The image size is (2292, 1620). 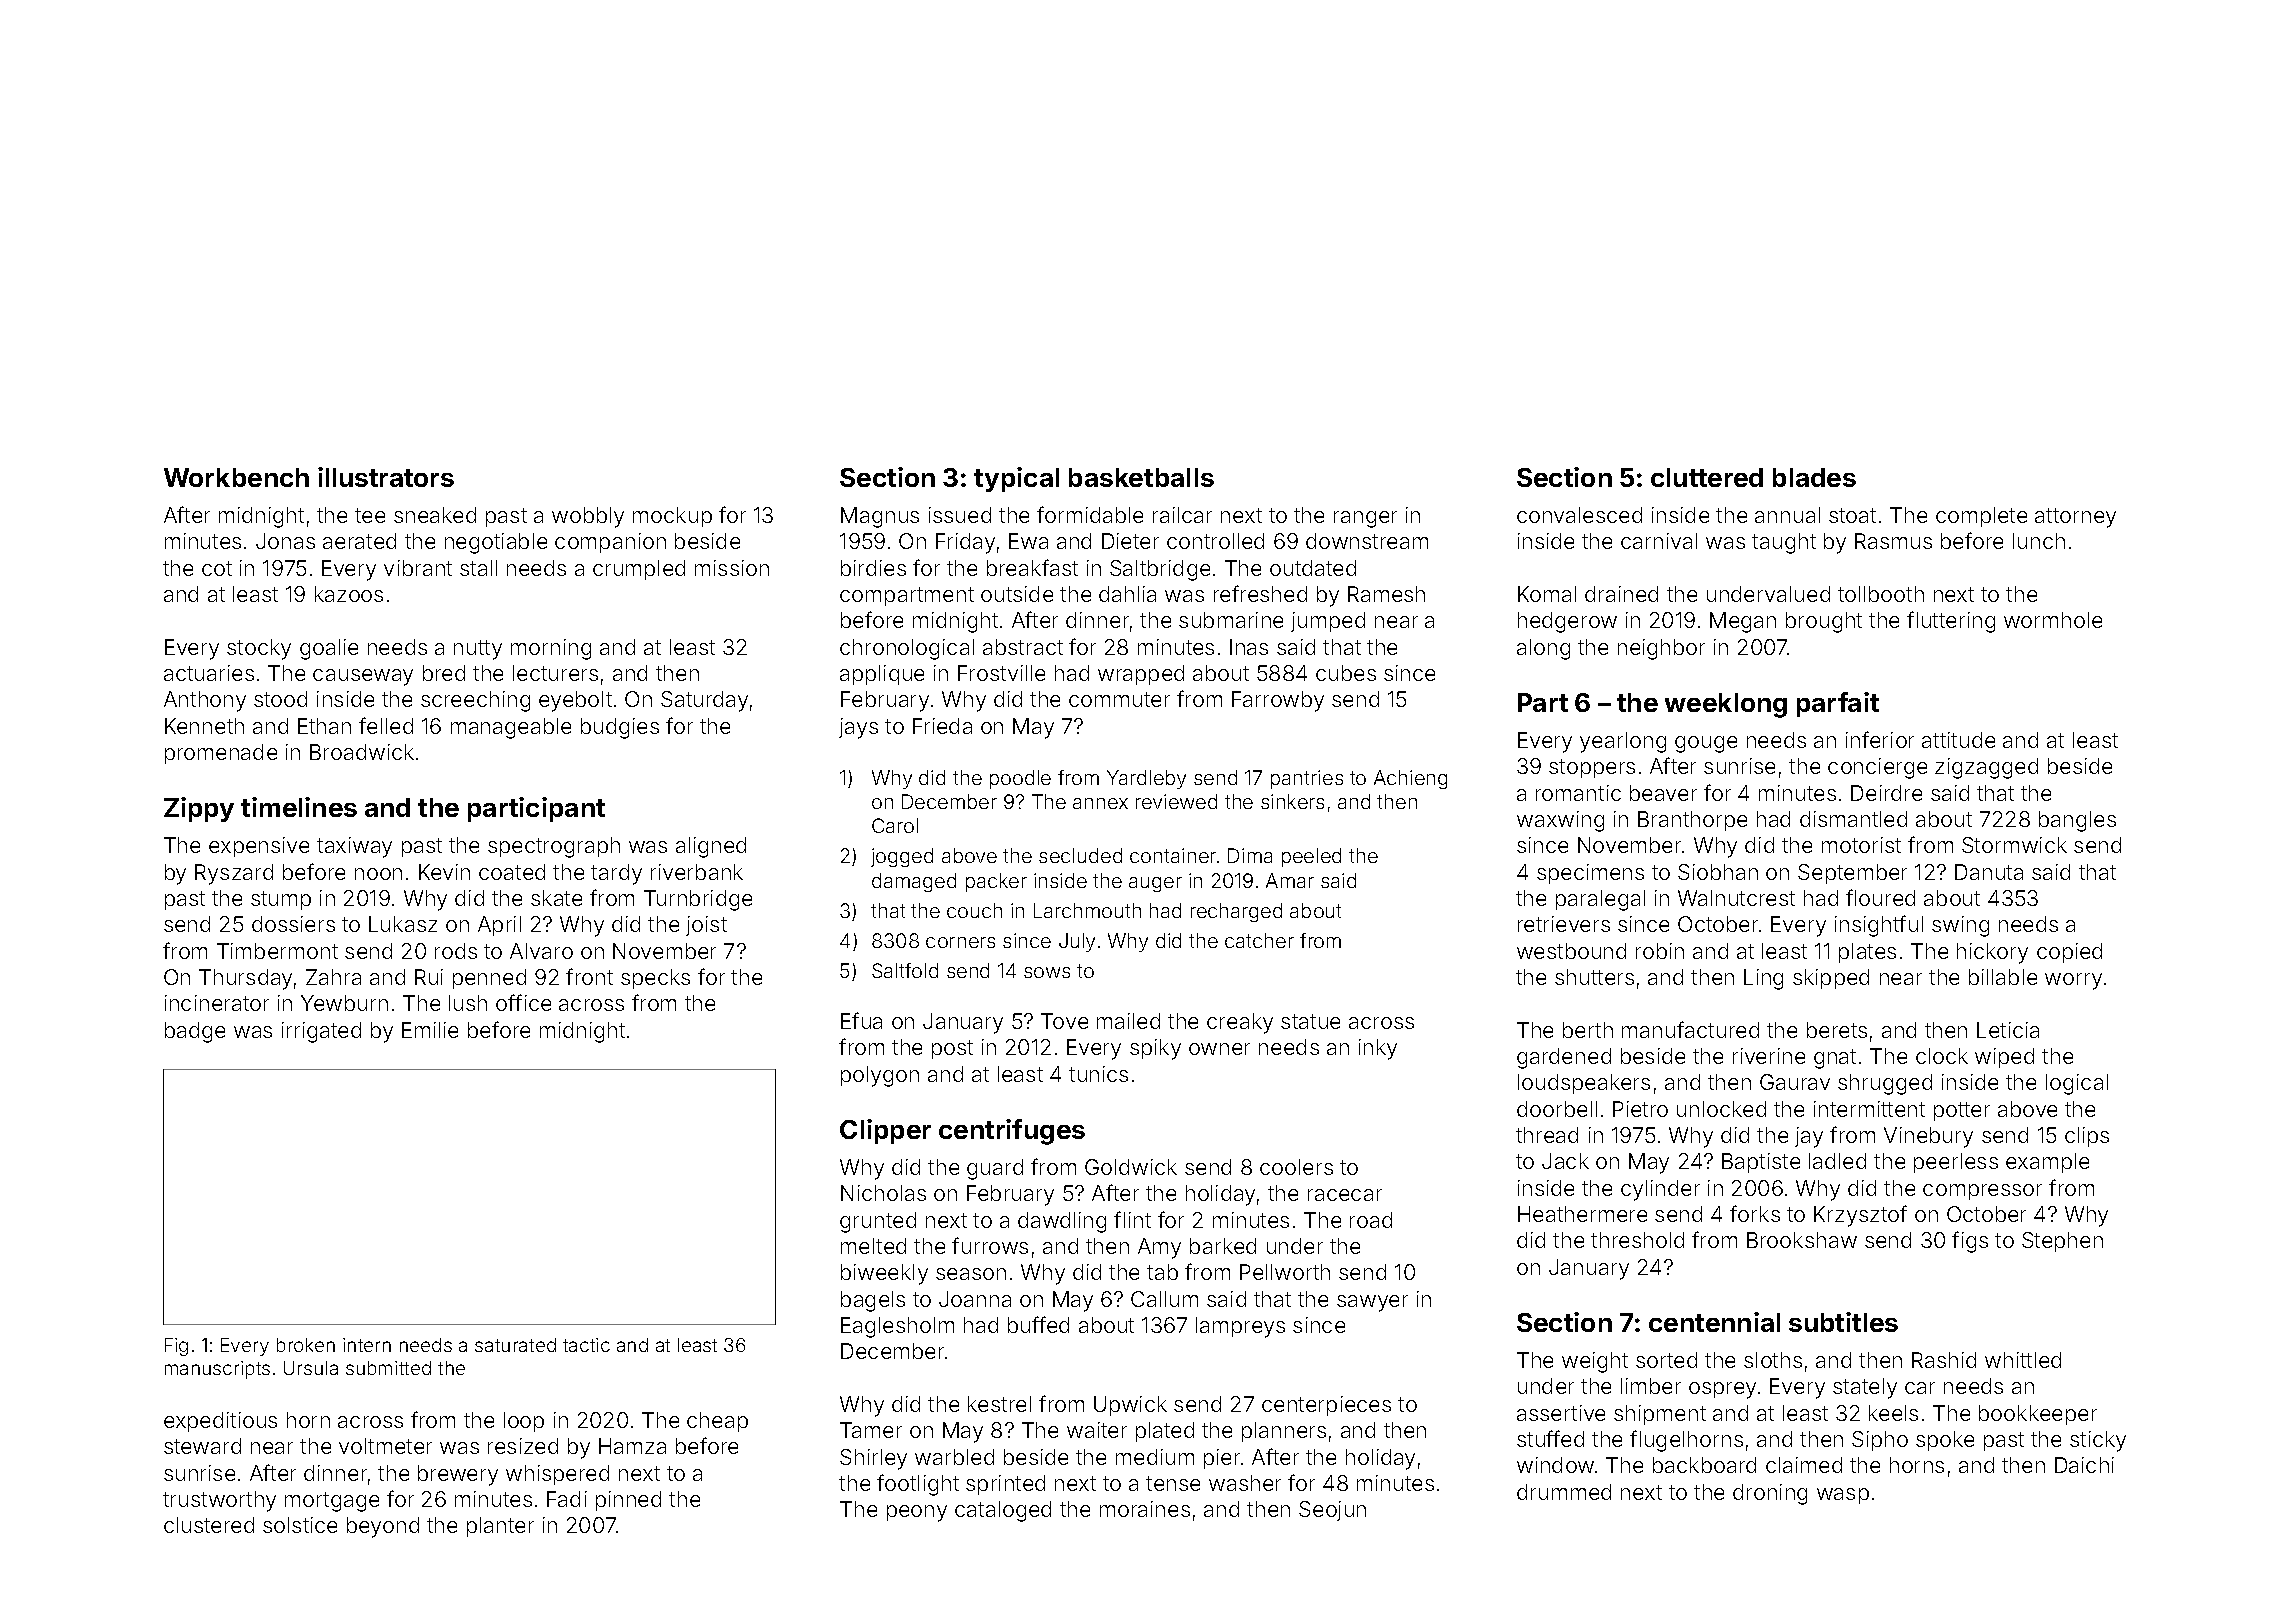 I want to click on companion, so click(x=610, y=543).
